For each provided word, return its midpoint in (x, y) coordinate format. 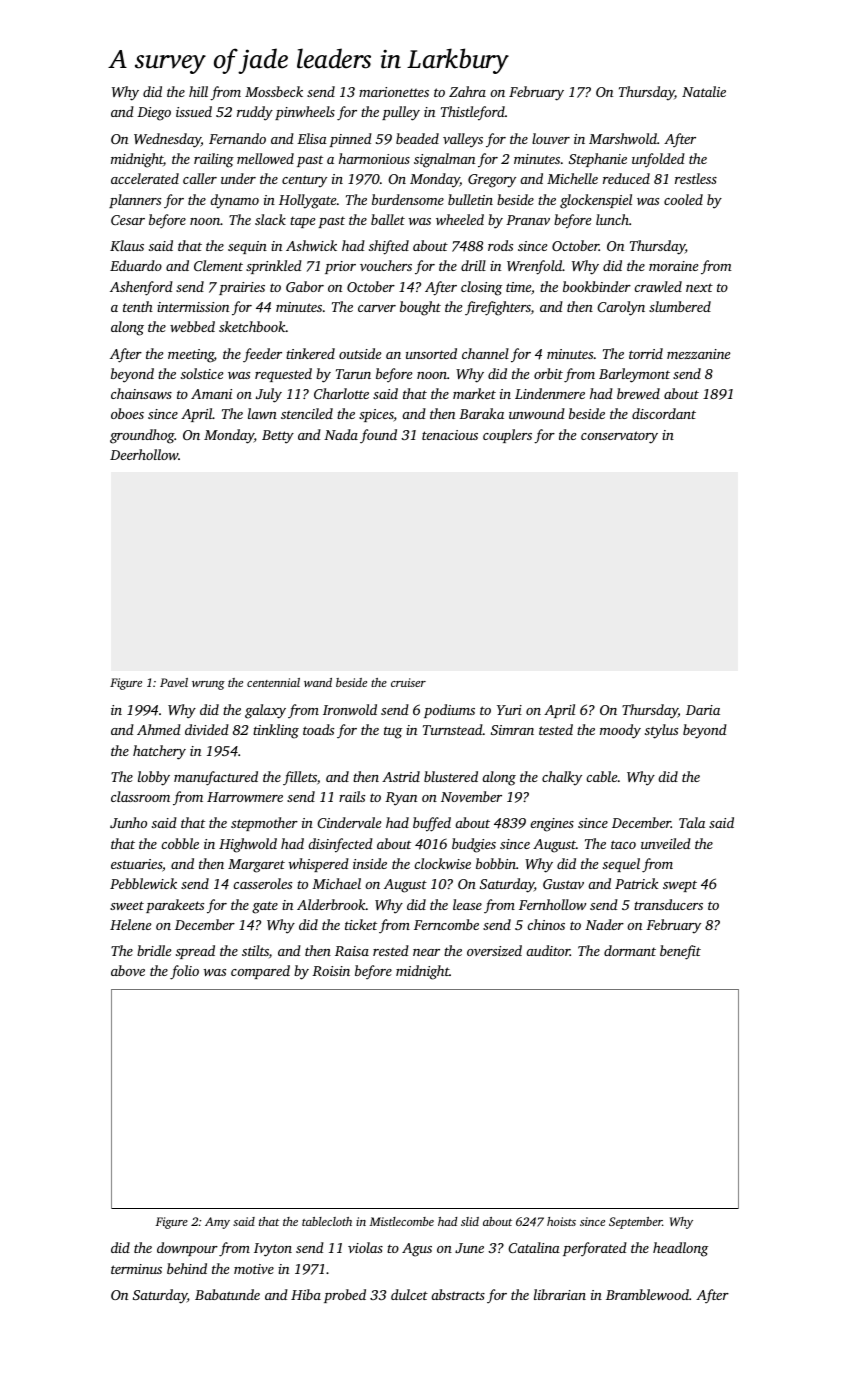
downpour (187, 1249)
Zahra (467, 91)
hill (198, 91)
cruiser (408, 682)
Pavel (174, 682)
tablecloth (327, 1221)
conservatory (619, 437)
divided (207, 729)
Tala (692, 822)
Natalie (704, 91)
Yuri (509, 710)
